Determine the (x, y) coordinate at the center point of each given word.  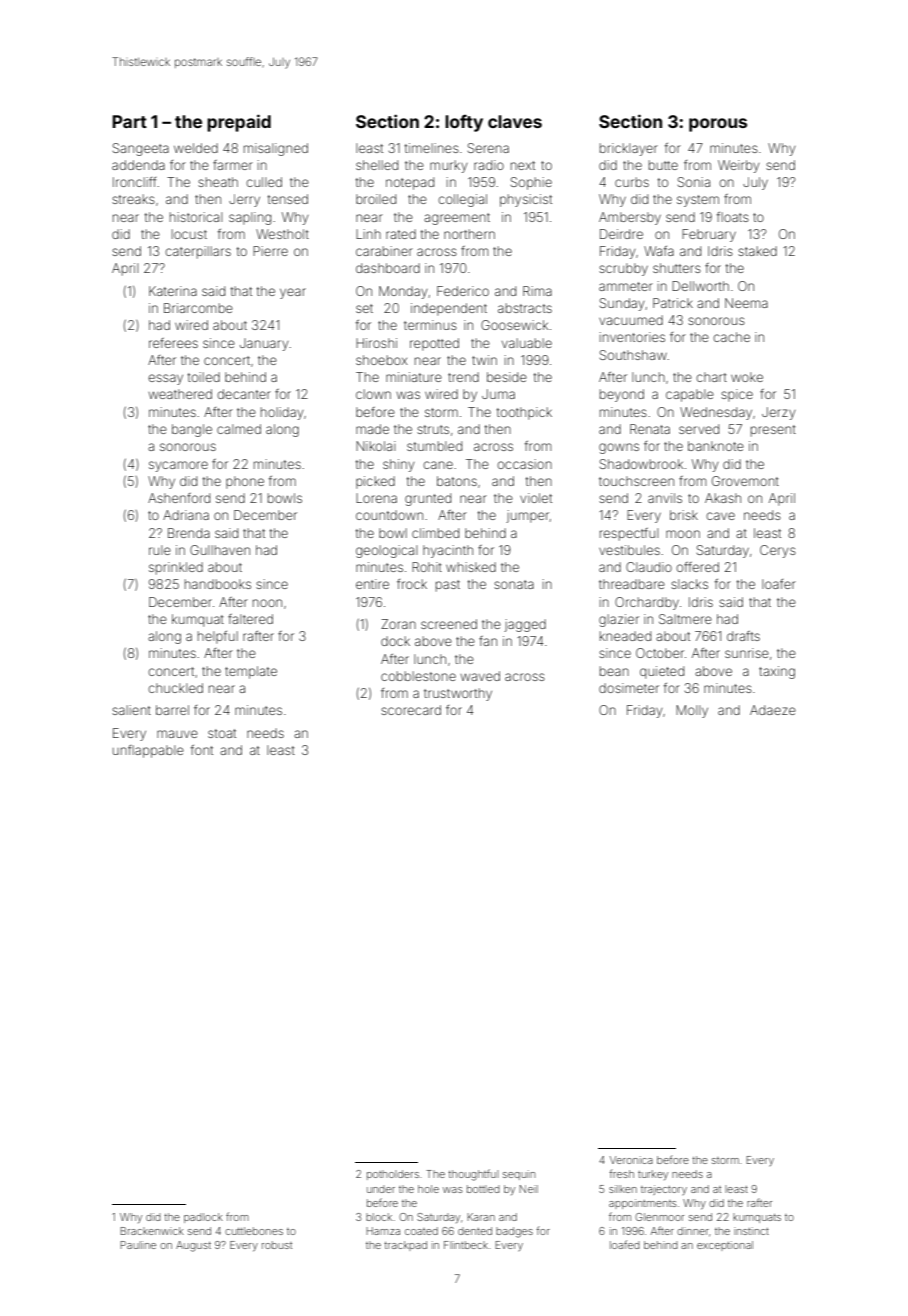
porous (718, 125)
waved (480, 676)
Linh (368, 234)
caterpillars (198, 252)
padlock (203, 1218)
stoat (222, 733)
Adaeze (773, 710)
